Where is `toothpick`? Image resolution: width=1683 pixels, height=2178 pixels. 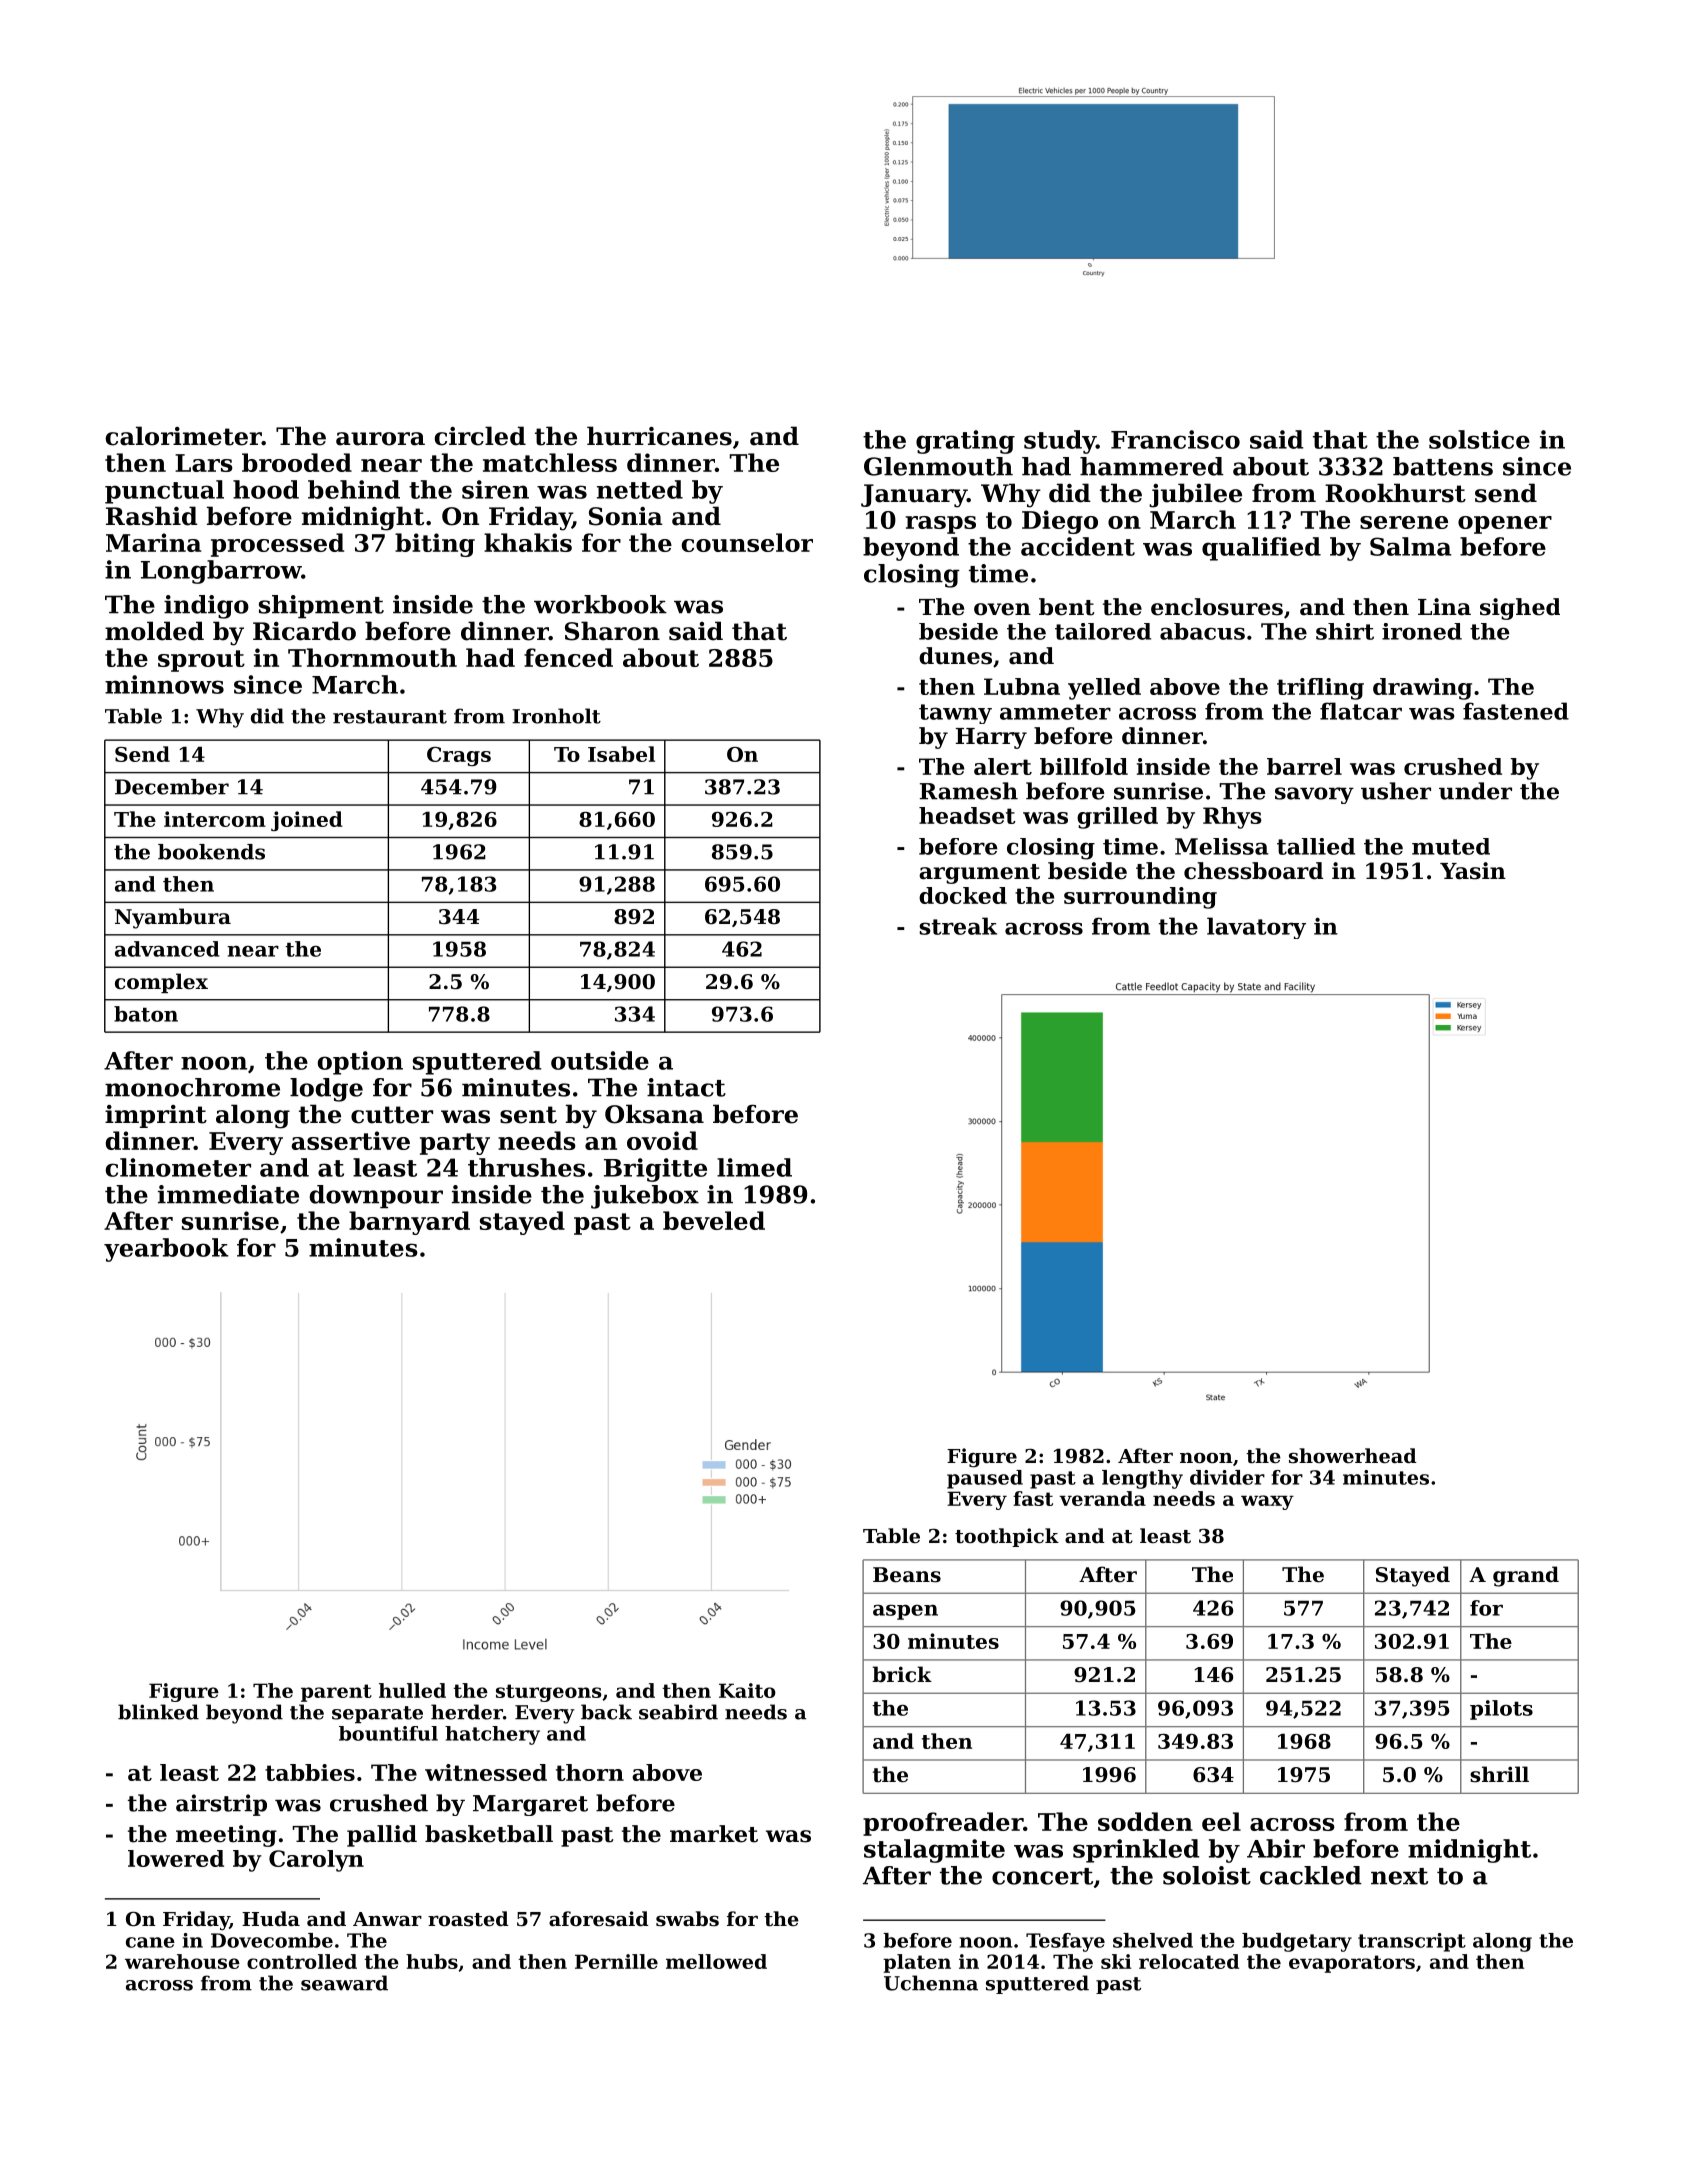 toothpick is located at coordinates (1007, 1537).
